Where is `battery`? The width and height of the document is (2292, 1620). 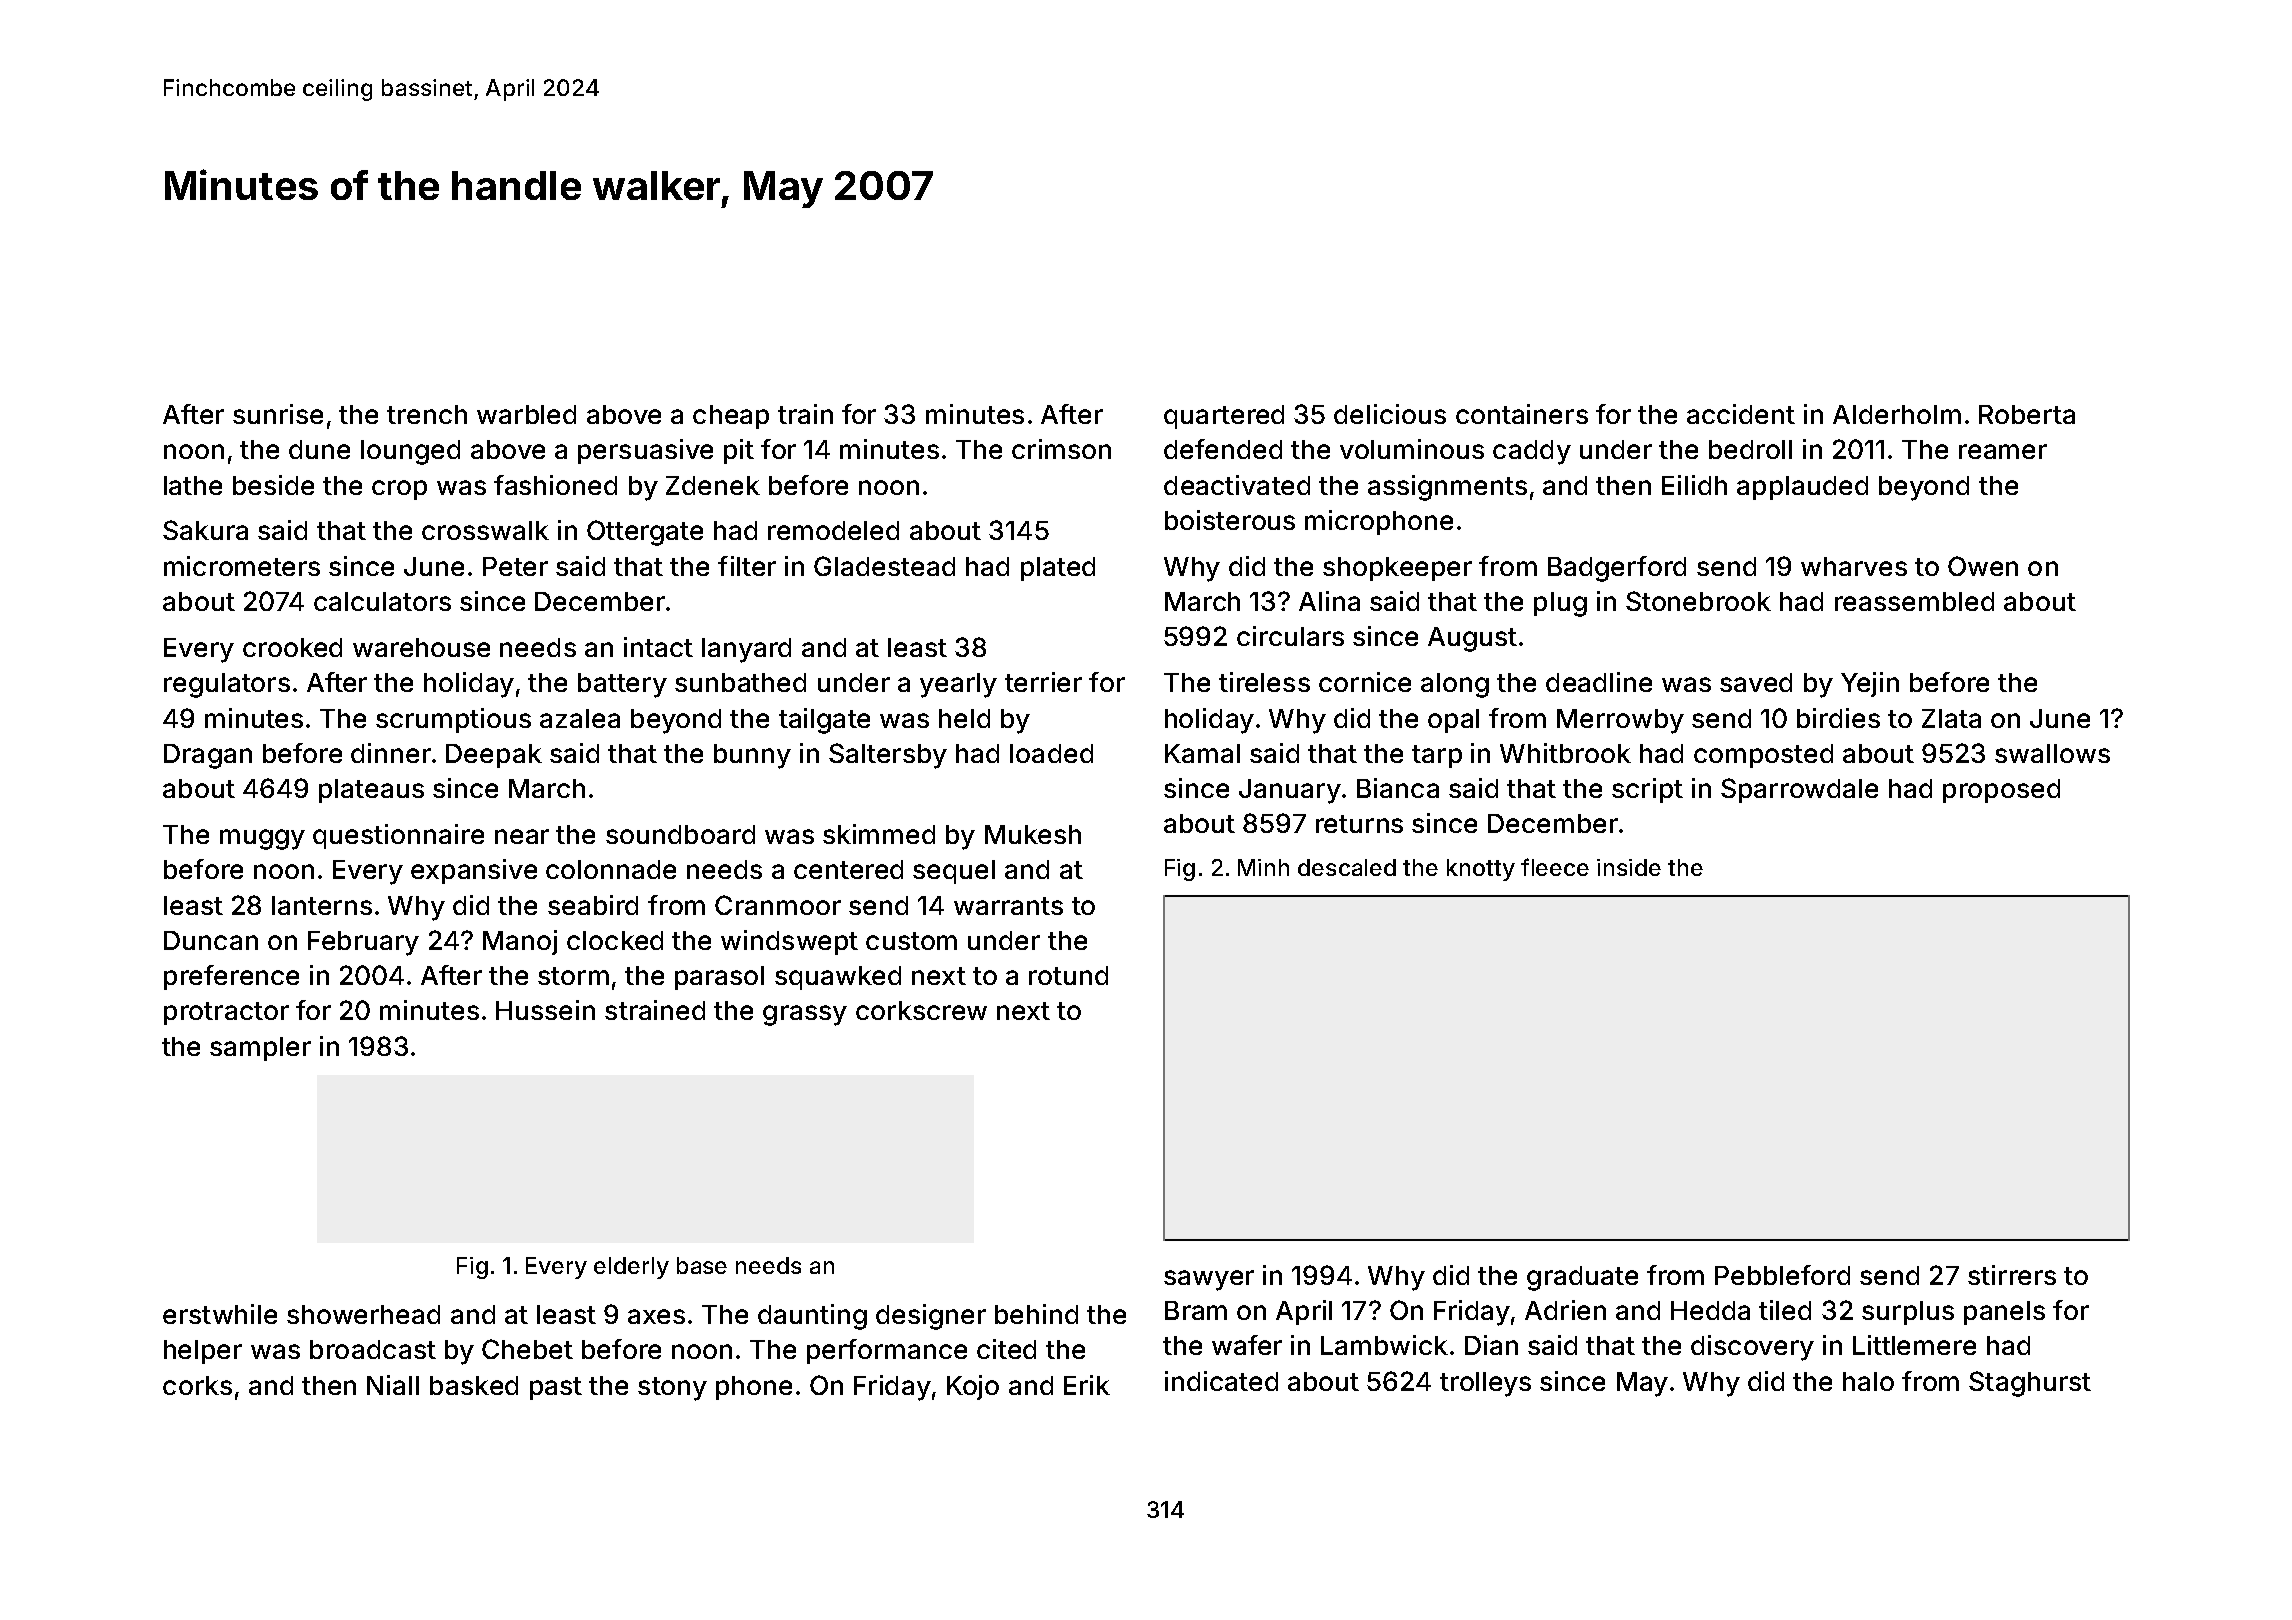
battery is located at coordinates (622, 685).
